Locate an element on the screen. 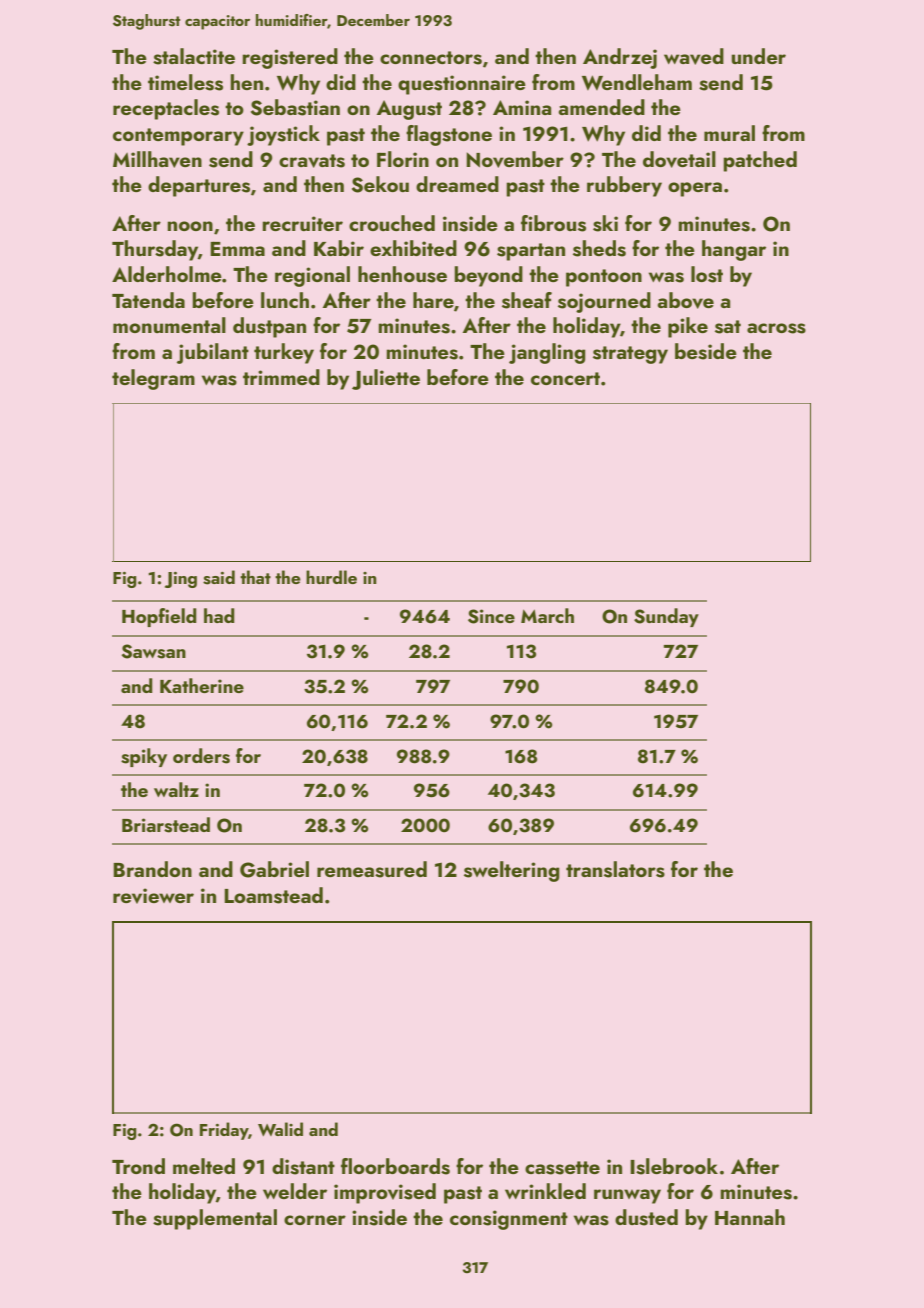 This screenshot has height=1308, width=924. translators is located at coordinates (615, 869).
